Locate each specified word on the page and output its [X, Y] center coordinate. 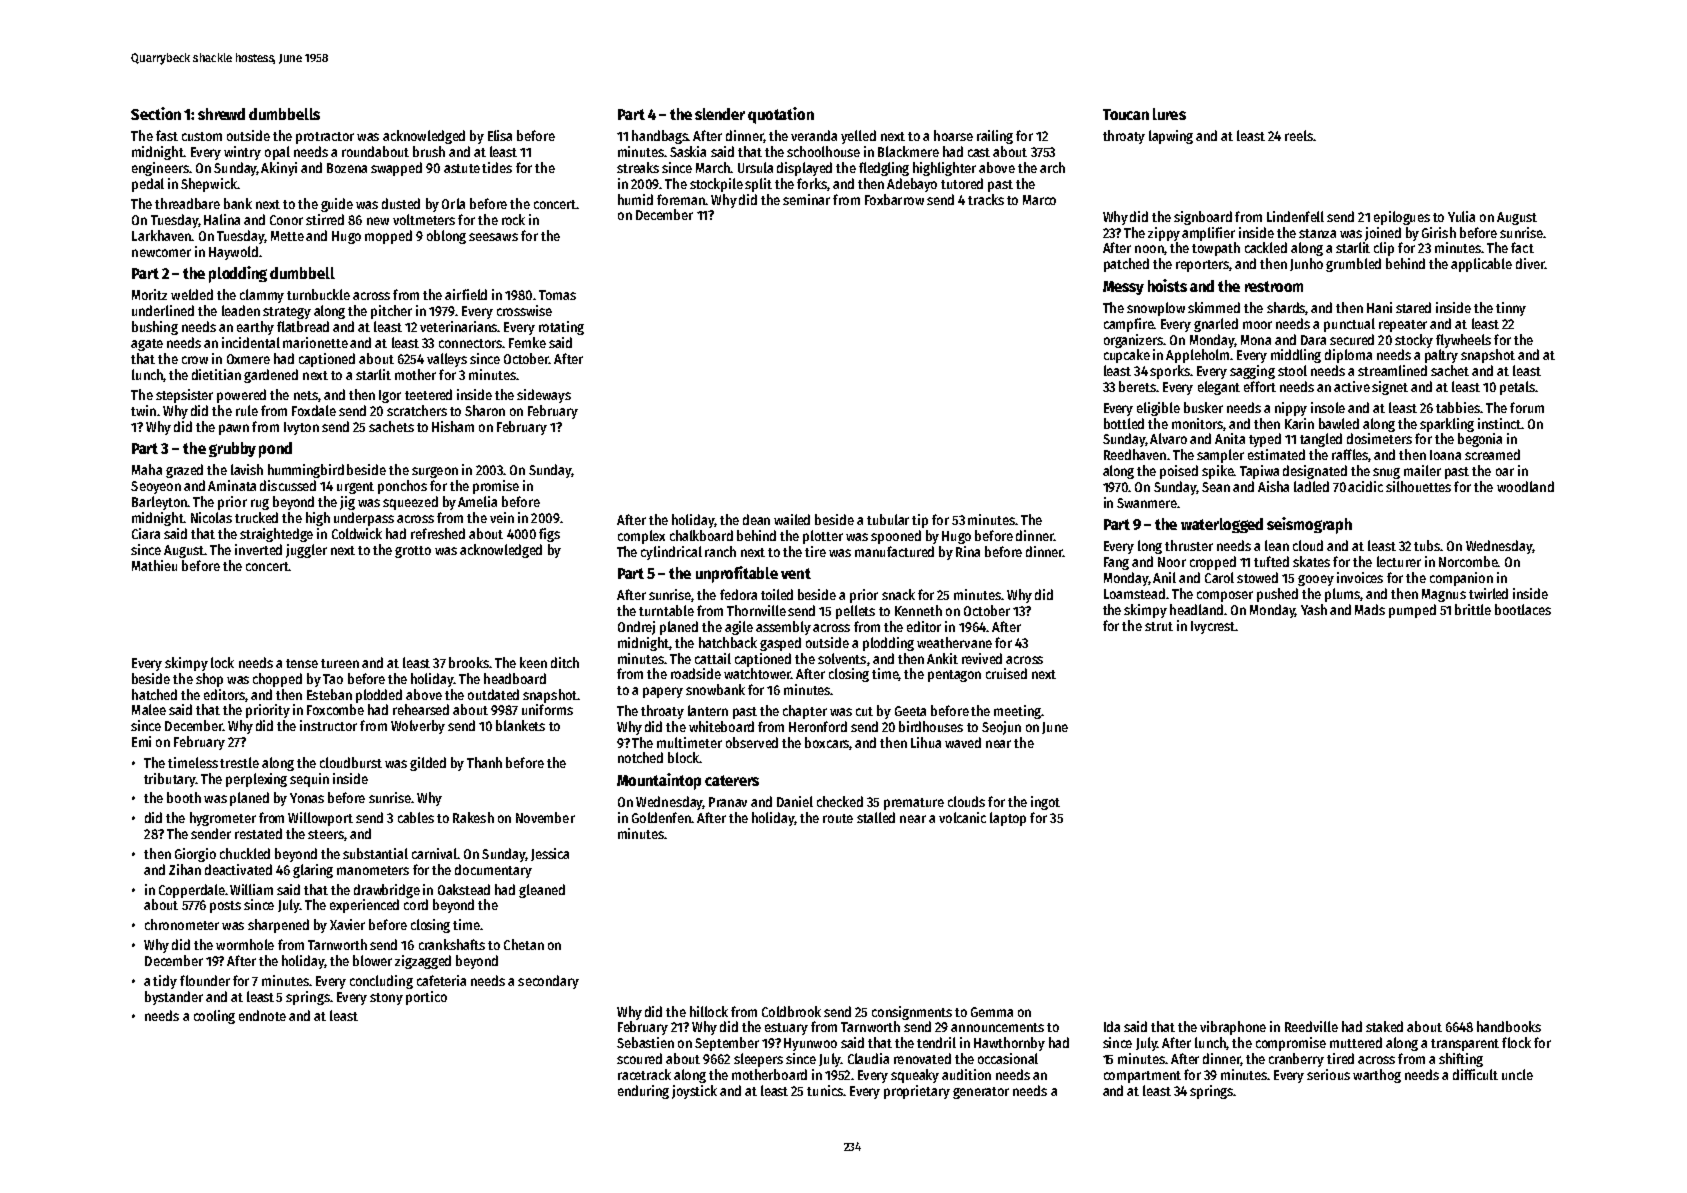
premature [914, 804]
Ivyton [301, 428]
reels [1299, 135]
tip [920, 521]
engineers [160, 169]
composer [1225, 596]
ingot [1045, 803]
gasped [780, 644]
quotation [781, 115]
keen [533, 662]
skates [1311, 561]
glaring [313, 871]
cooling [214, 1017]
